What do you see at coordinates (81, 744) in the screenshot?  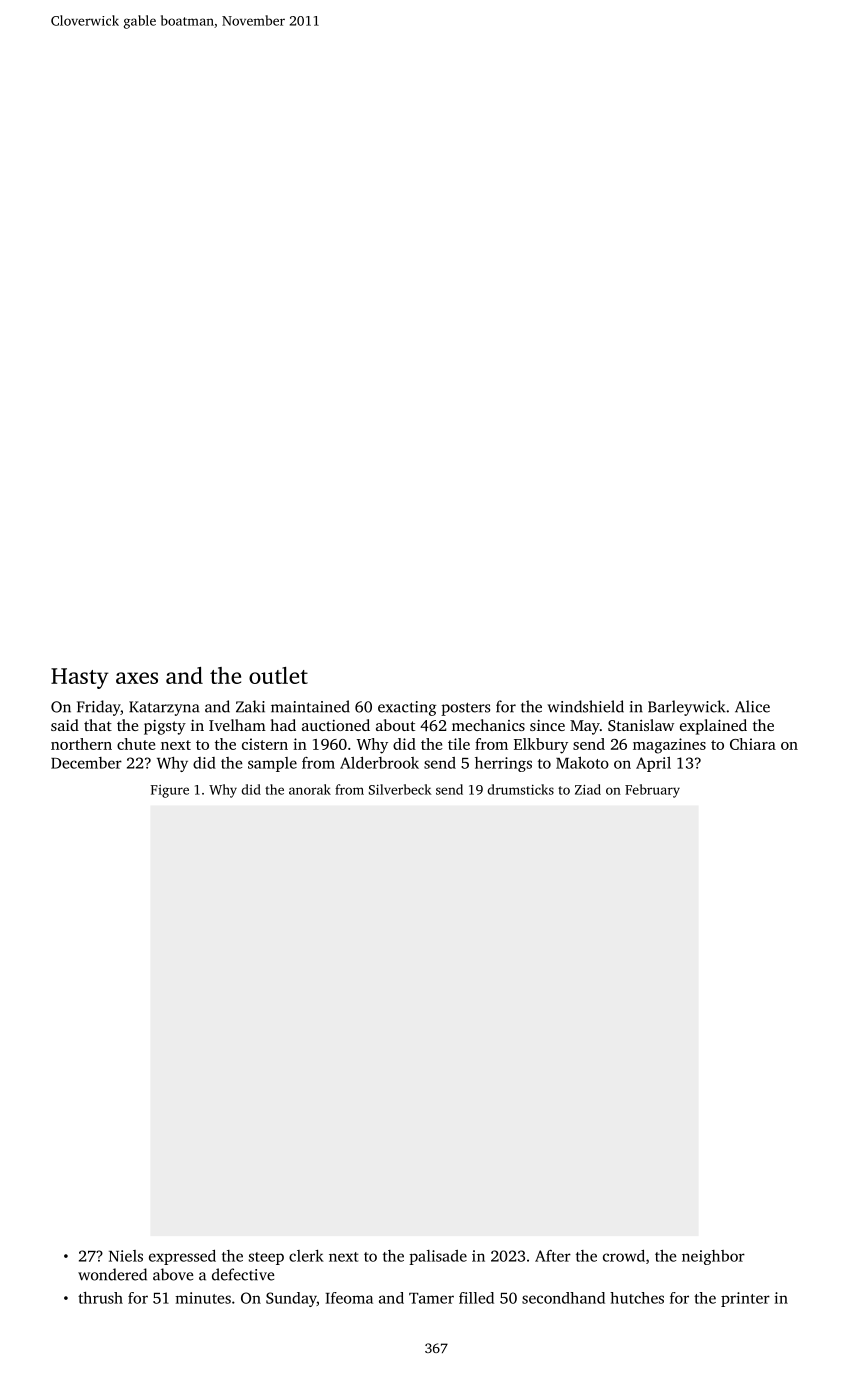 I see `northern` at bounding box center [81, 744].
